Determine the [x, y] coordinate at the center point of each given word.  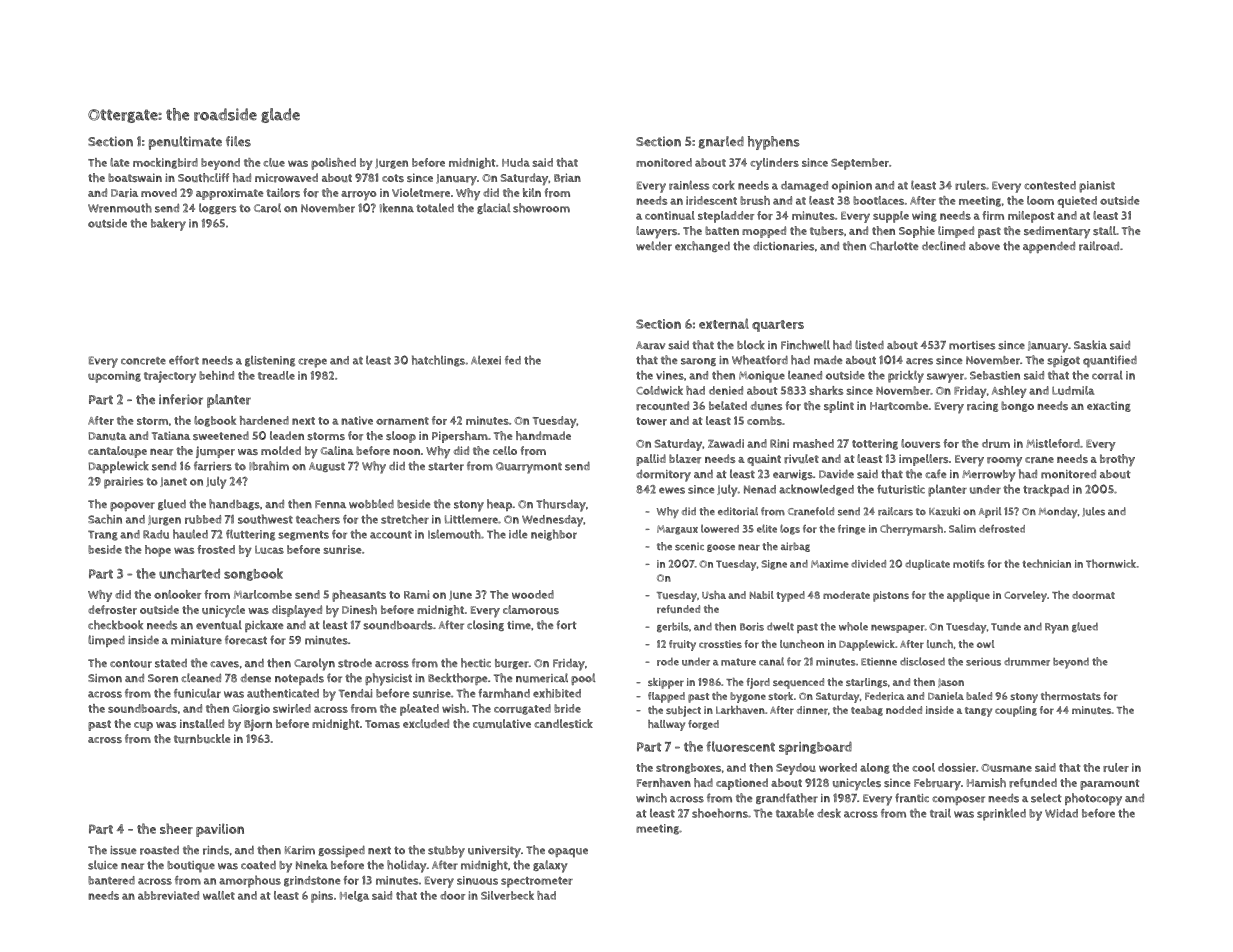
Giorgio [251, 709]
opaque [568, 853]
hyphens [774, 143]
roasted [159, 850]
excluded [426, 723]
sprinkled [1001, 814]
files [238, 141]
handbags [234, 504]
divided [868, 564]
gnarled [721, 142]
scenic [689, 546]
